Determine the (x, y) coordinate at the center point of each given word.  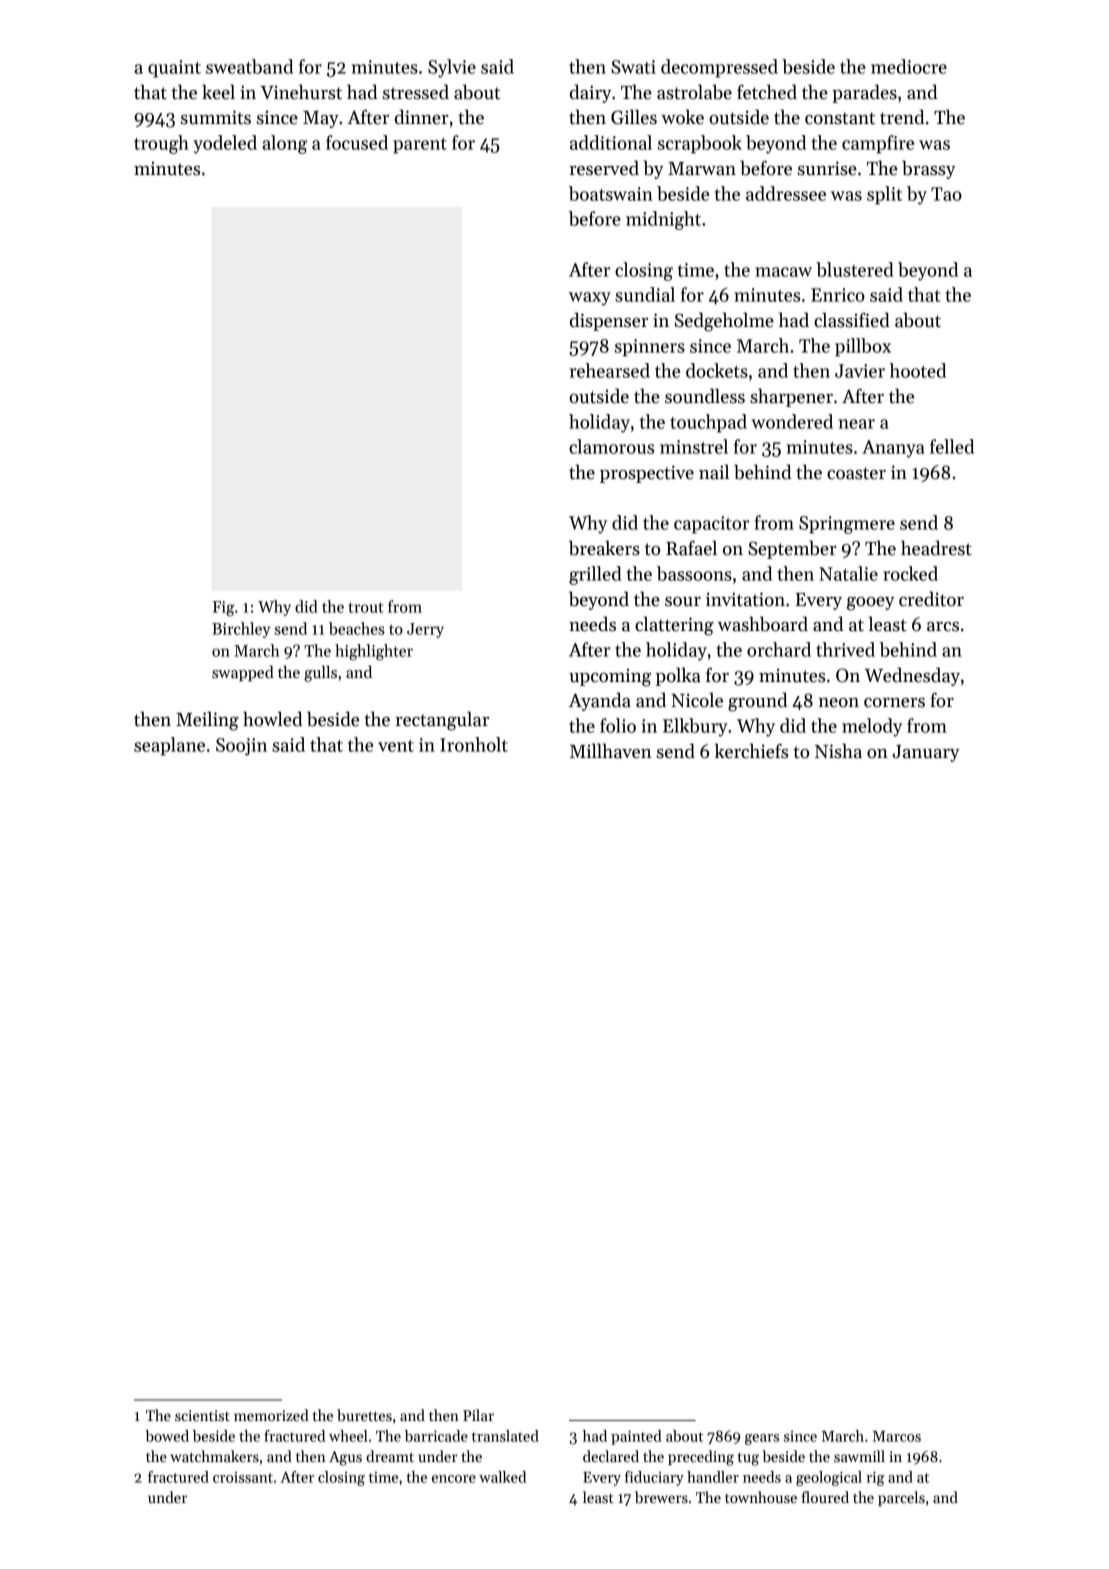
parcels (901, 1498)
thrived (845, 649)
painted (636, 1437)
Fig (223, 608)
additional (611, 142)
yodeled (225, 144)
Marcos (897, 1436)
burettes (364, 1415)
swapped (243, 673)
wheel (348, 1436)
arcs (943, 627)
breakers (604, 548)
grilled (595, 575)
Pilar (478, 1415)
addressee (786, 193)
